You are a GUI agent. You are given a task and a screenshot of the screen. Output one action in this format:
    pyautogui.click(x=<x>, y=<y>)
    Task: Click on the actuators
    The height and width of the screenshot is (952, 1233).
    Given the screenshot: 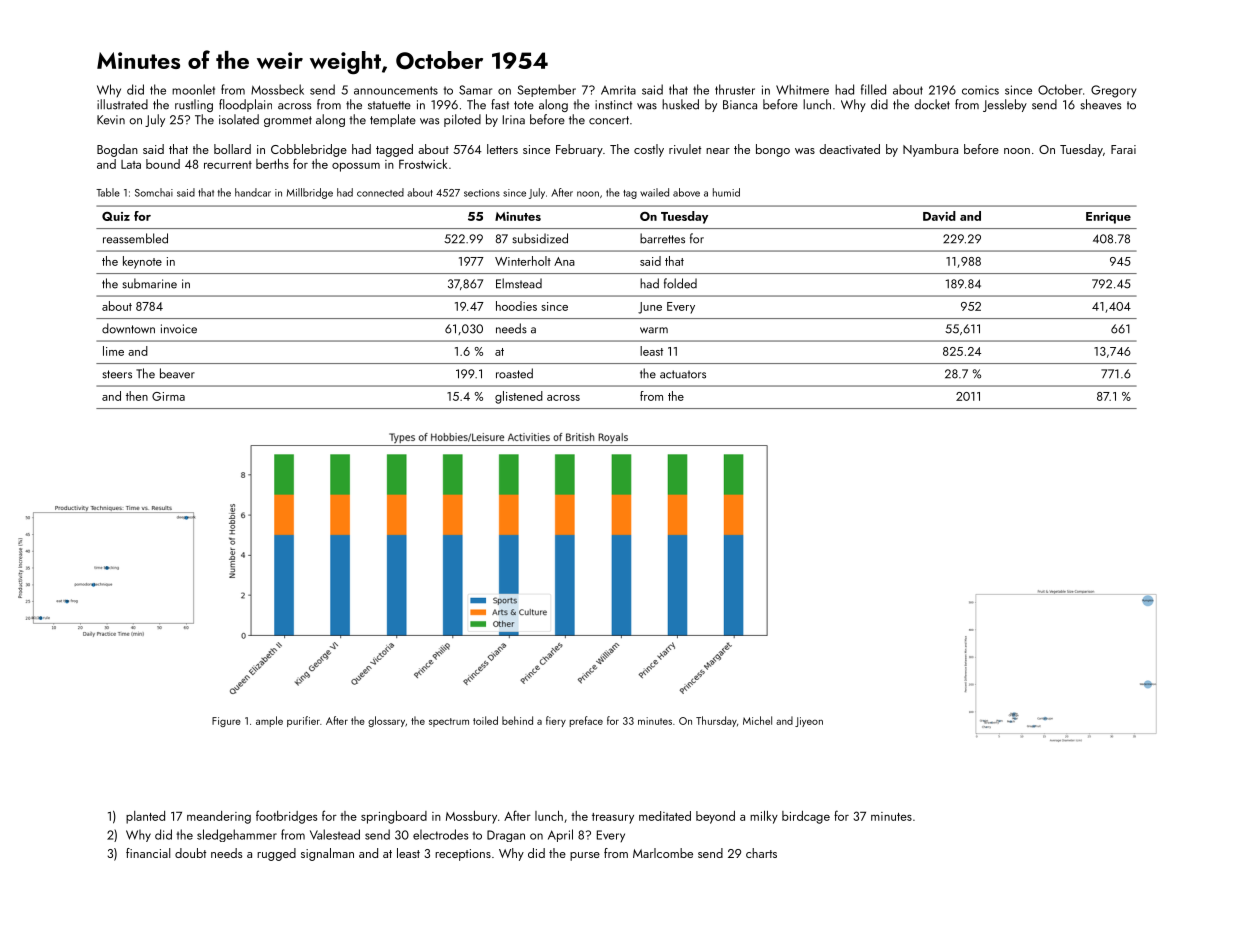 What is the action you would take?
    pyautogui.click(x=683, y=374)
